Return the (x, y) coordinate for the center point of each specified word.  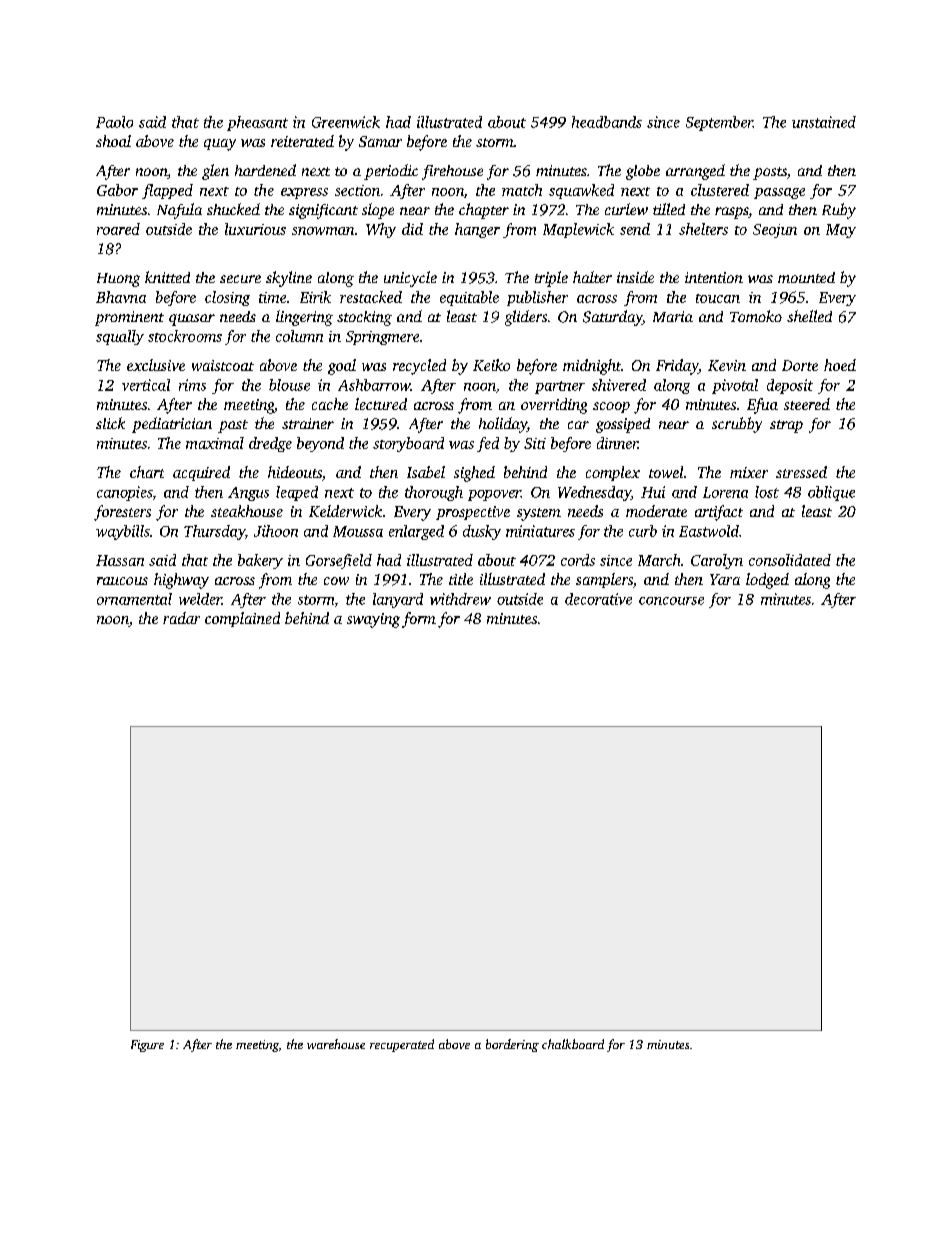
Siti (535, 443)
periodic (391, 172)
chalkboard (573, 1044)
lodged (767, 581)
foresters (122, 513)
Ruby (839, 211)
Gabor (117, 190)
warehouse (336, 1044)
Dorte (800, 365)
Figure (147, 1046)
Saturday (612, 318)
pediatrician (172, 425)
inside (635, 277)
